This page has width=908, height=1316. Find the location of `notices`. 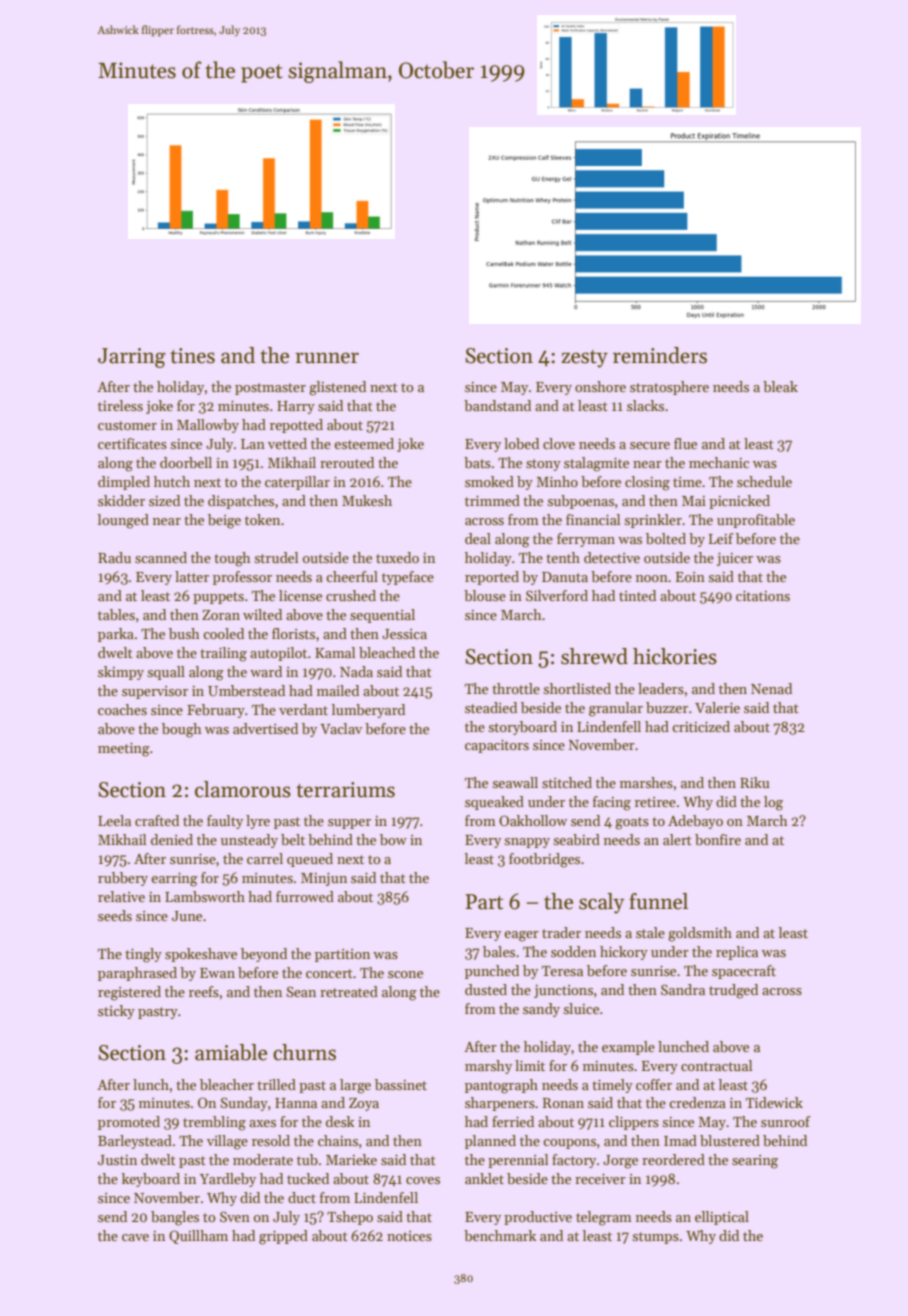

notices is located at coordinates (409, 1236).
